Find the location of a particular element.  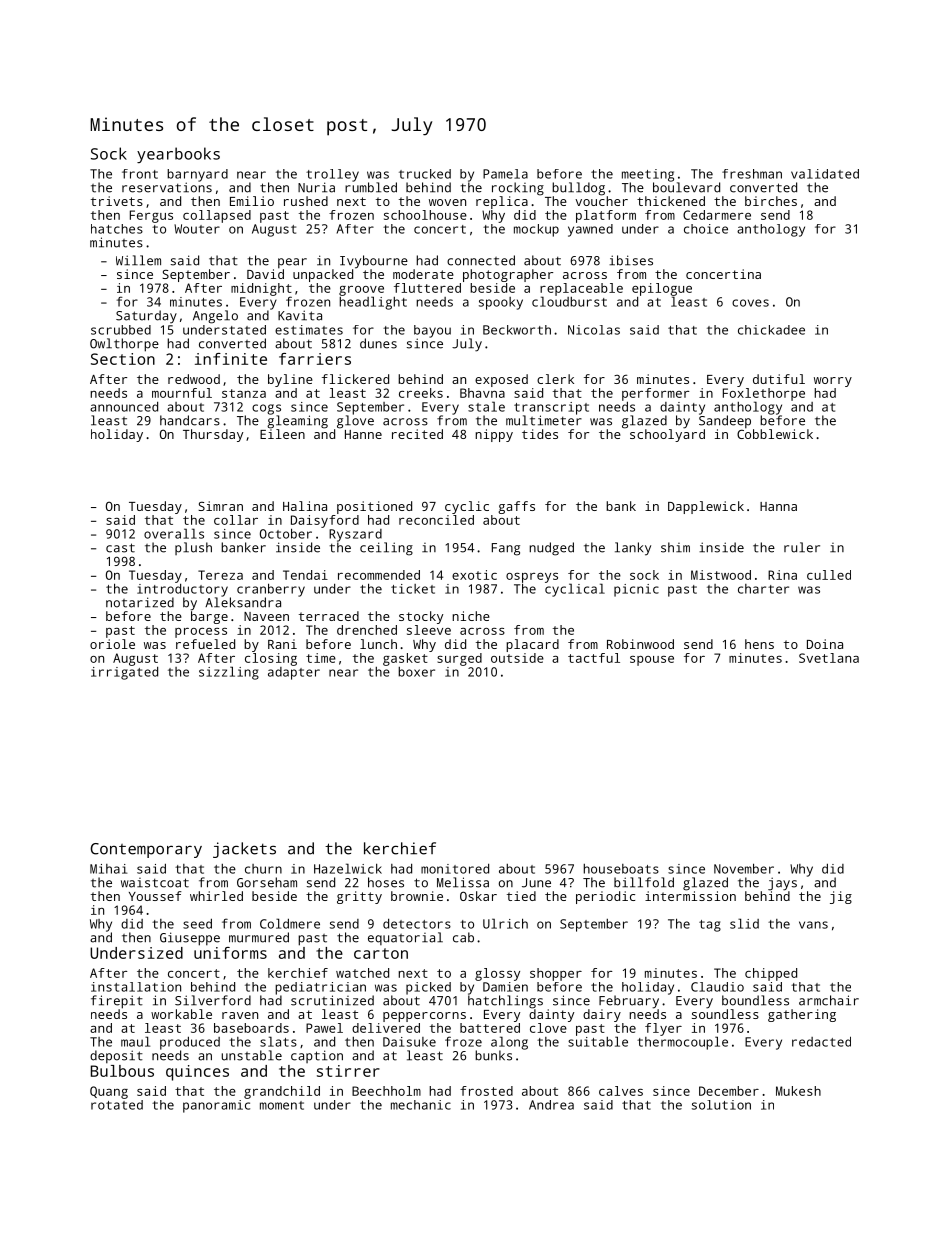

quinces is located at coordinates (197, 1073).
